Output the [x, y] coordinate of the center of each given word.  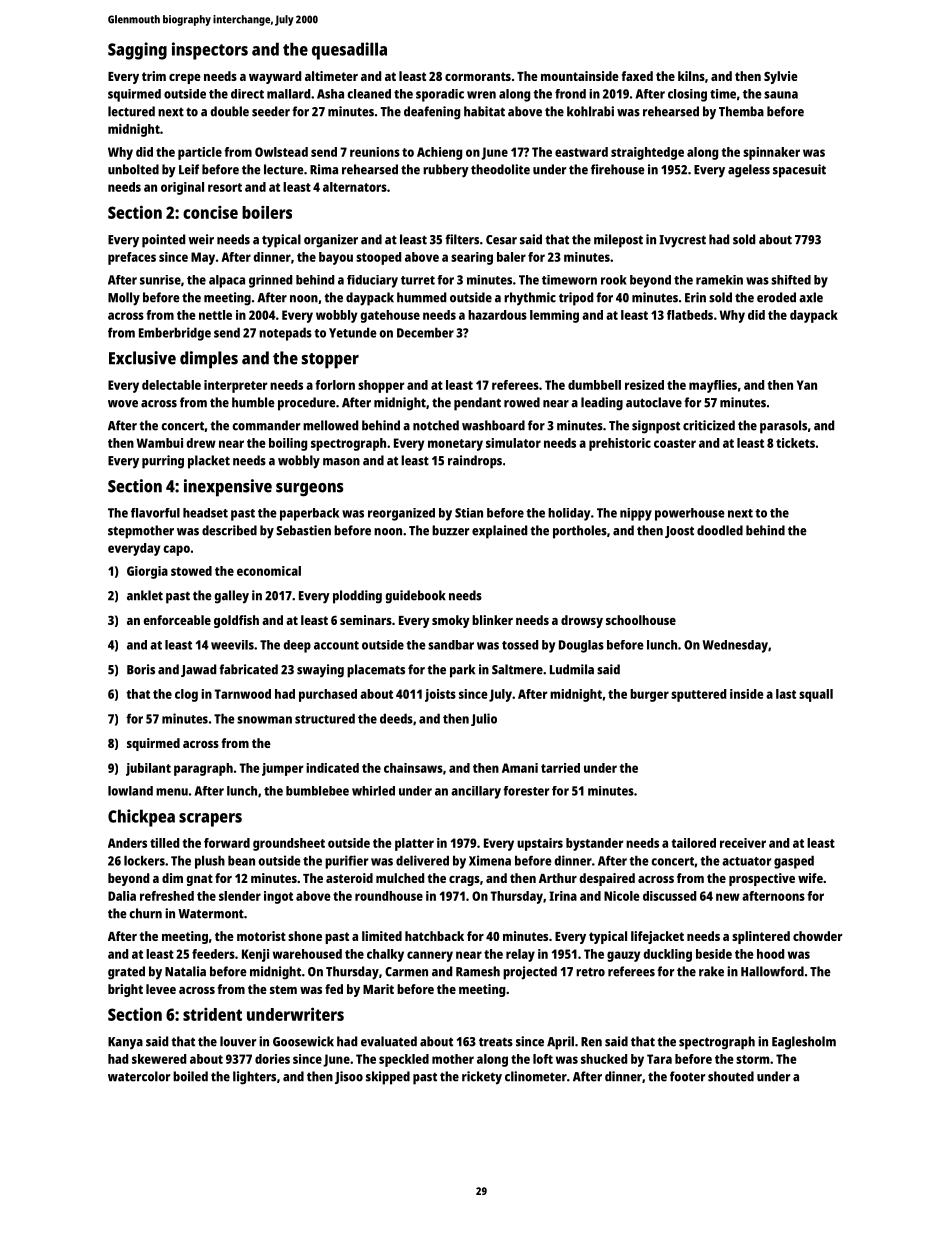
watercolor [139, 1076]
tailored [693, 843]
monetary [455, 445]
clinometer [536, 1076]
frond [570, 94]
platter [414, 844]
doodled [720, 530]
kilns [691, 76]
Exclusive [142, 358]
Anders [127, 843]
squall [816, 695]
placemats [376, 671]
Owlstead [281, 152]
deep [297, 646]
